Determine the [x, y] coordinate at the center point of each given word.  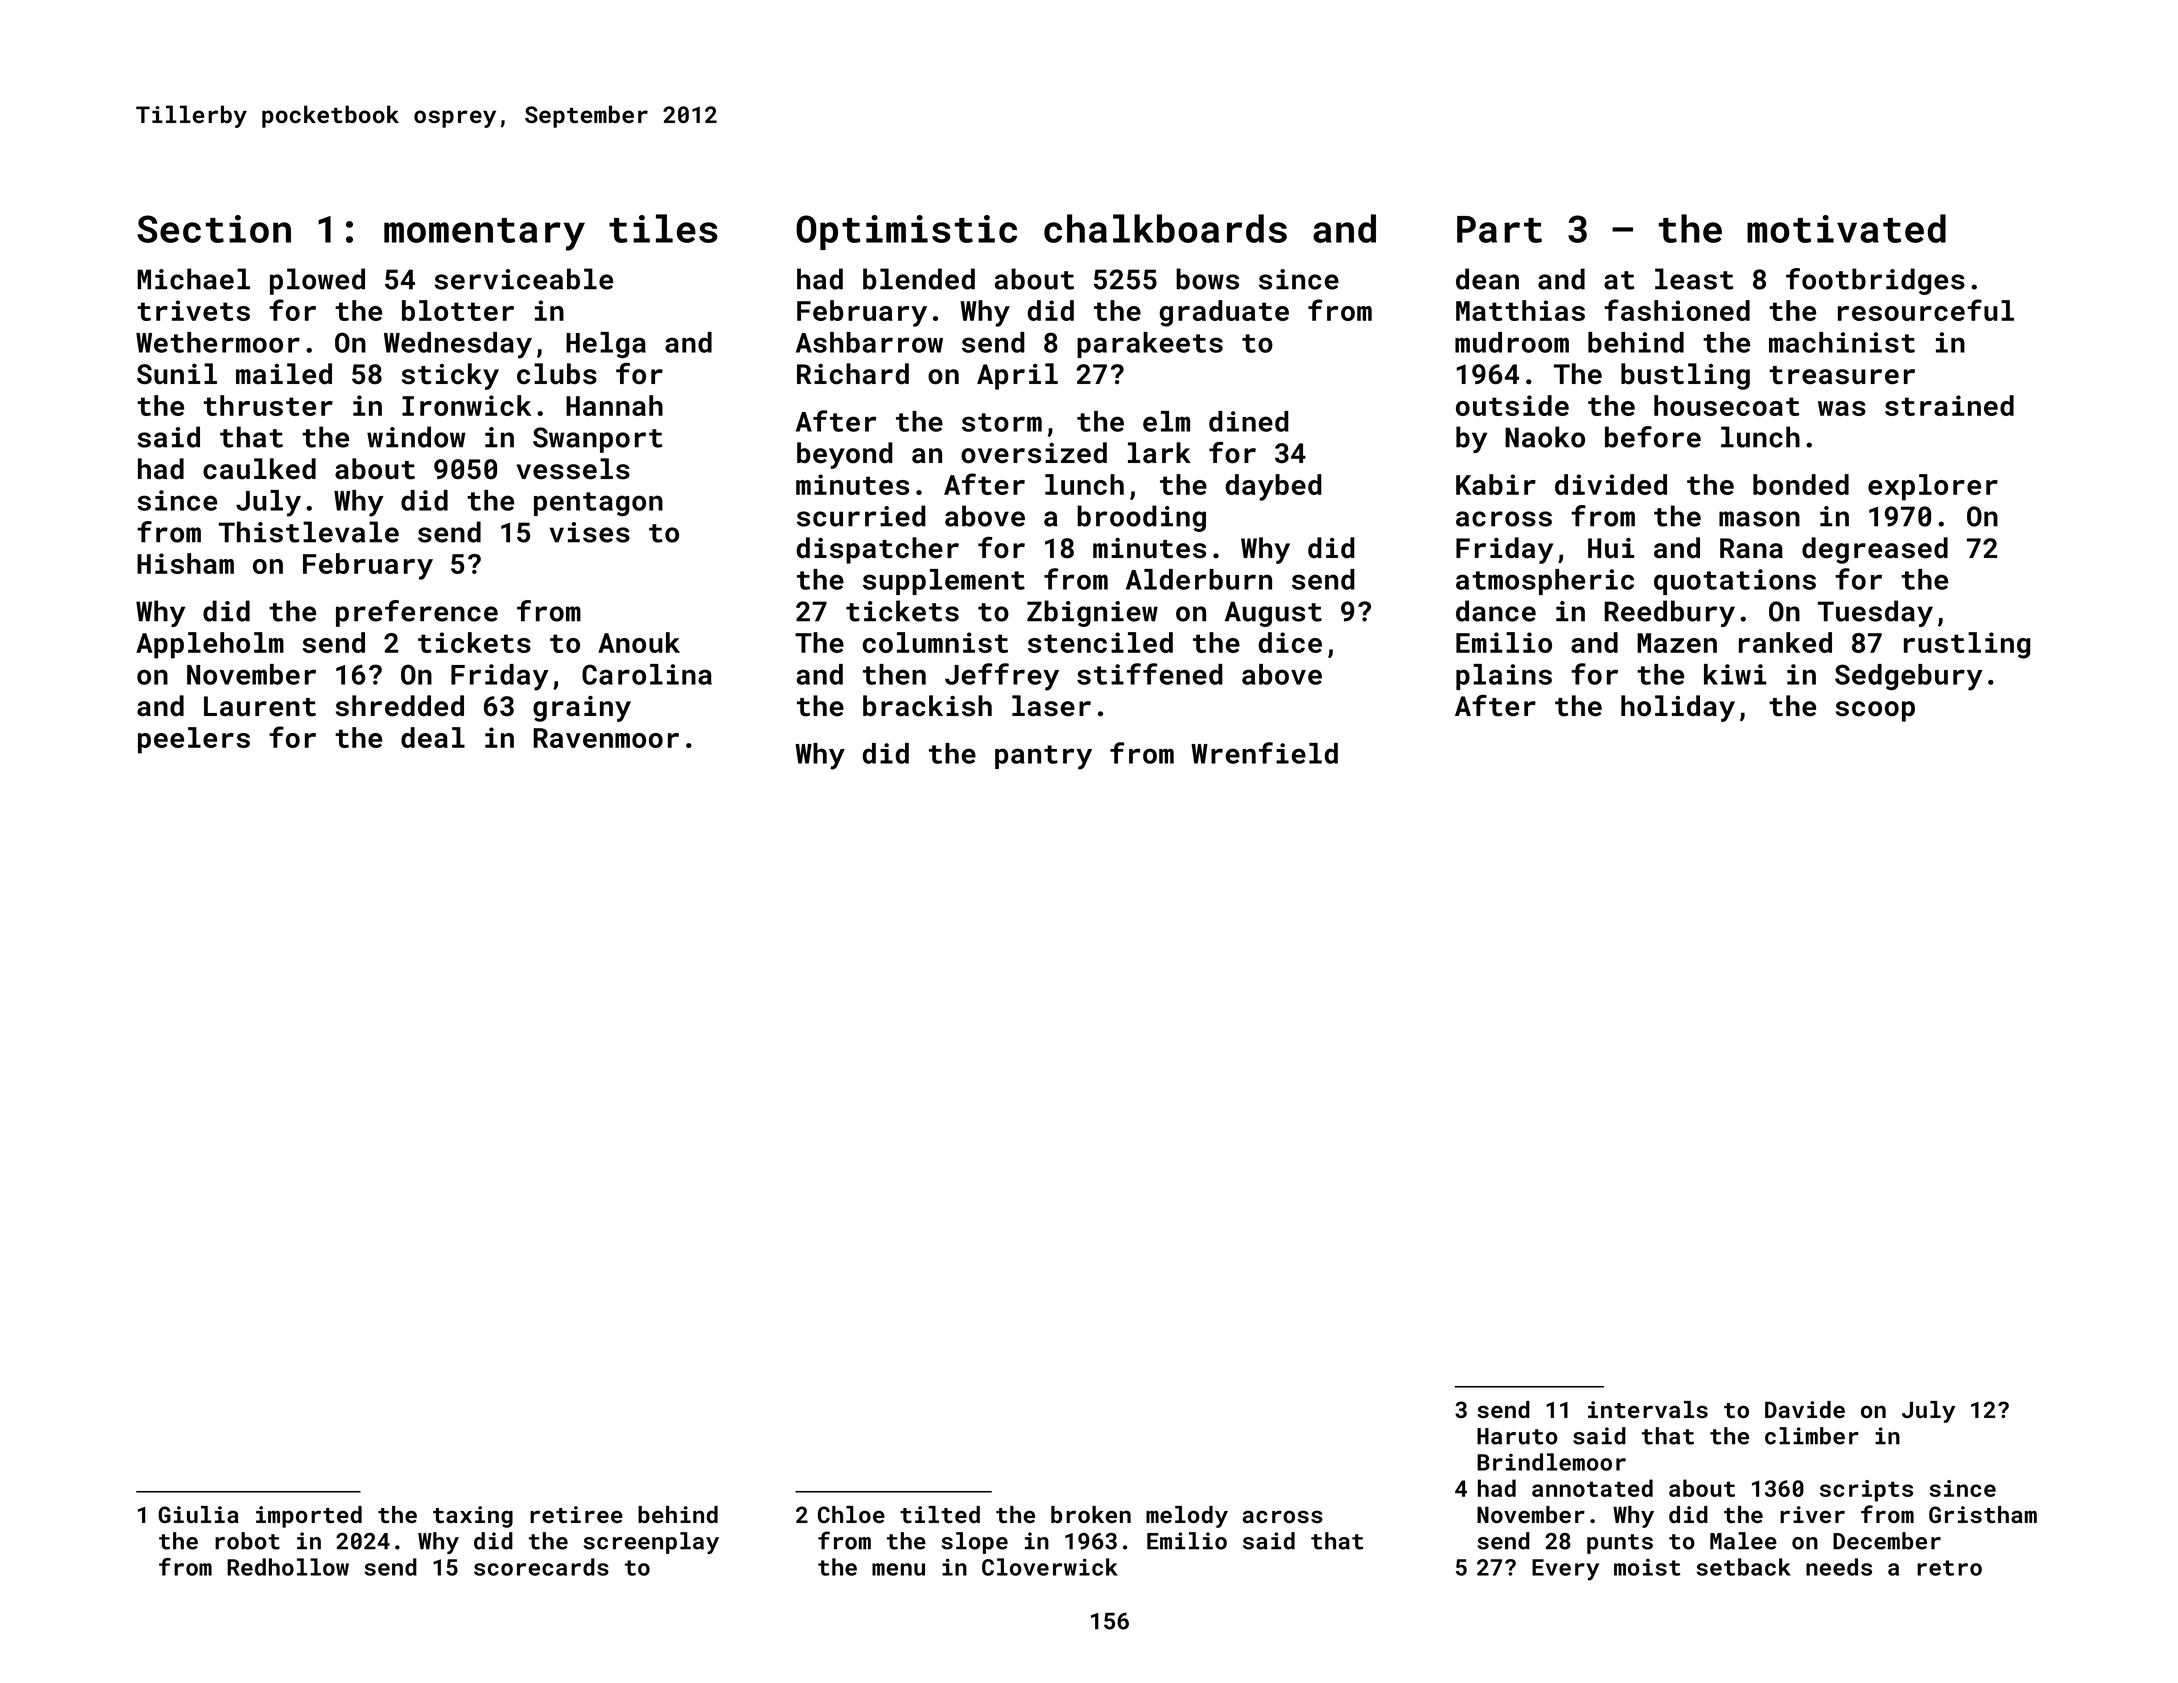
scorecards [541, 1567]
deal [433, 737]
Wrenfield [1264, 753]
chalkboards [1165, 228]
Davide [1805, 1409]
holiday [1678, 708]
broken [1091, 1514]
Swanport [597, 440]
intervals [1648, 1409]
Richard [853, 374]
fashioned [1677, 310]
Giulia [198, 1514]
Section [214, 229]
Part [1499, 229]
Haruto [1517, 1436]
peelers [194, 740]
